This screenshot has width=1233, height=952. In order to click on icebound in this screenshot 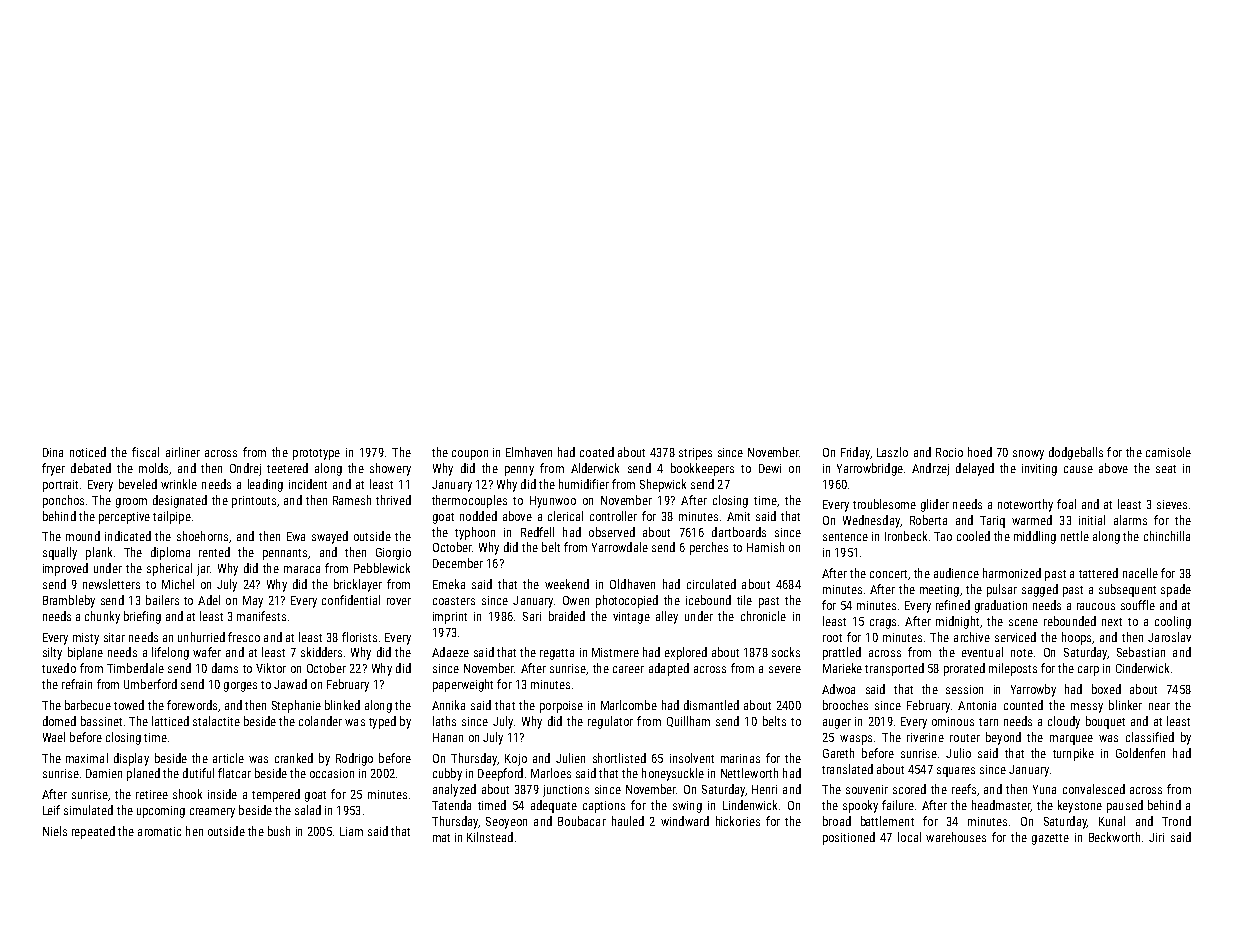, I will do `click(708, 600)`.
